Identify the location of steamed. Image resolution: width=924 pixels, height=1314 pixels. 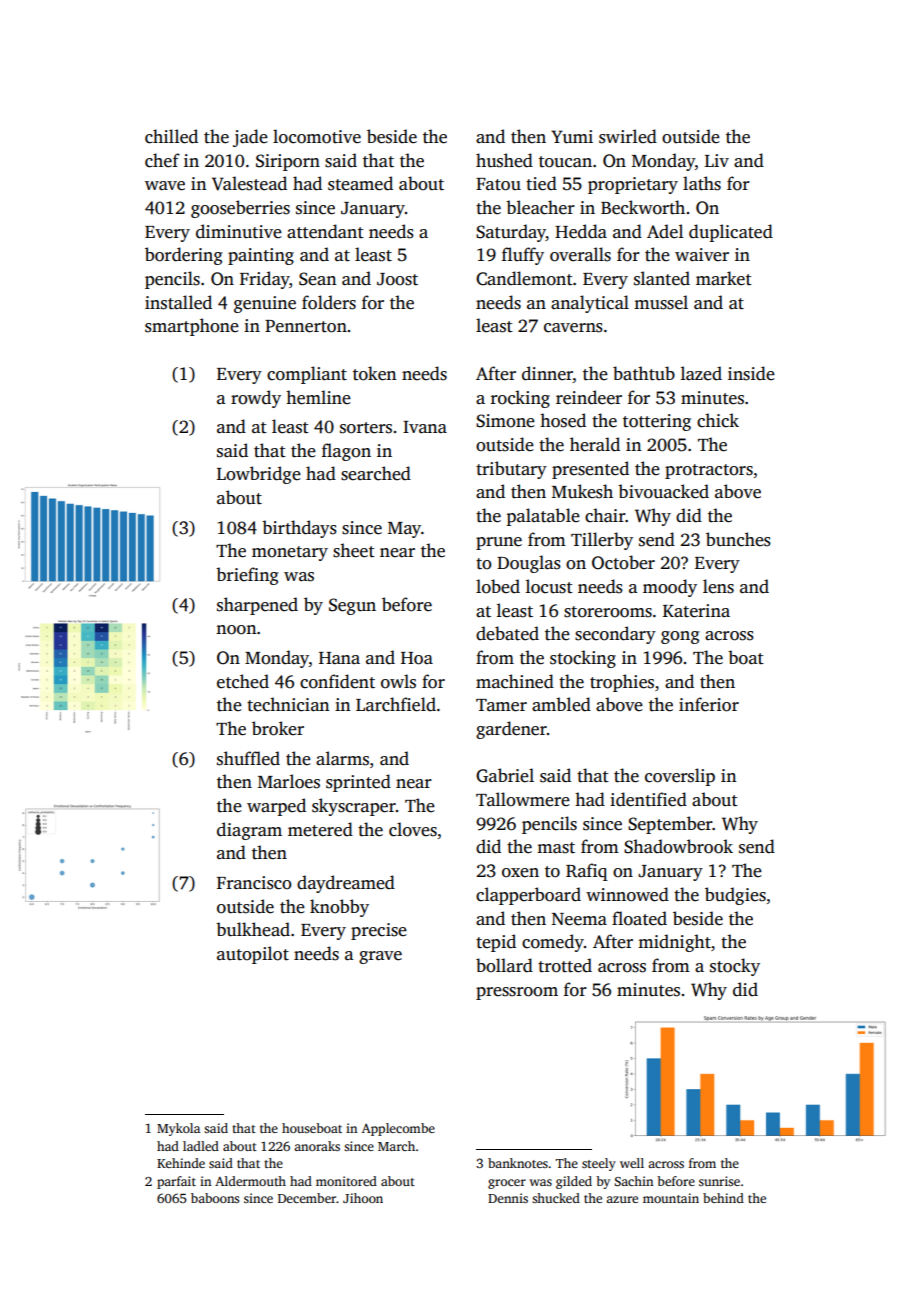
(360, 183).
